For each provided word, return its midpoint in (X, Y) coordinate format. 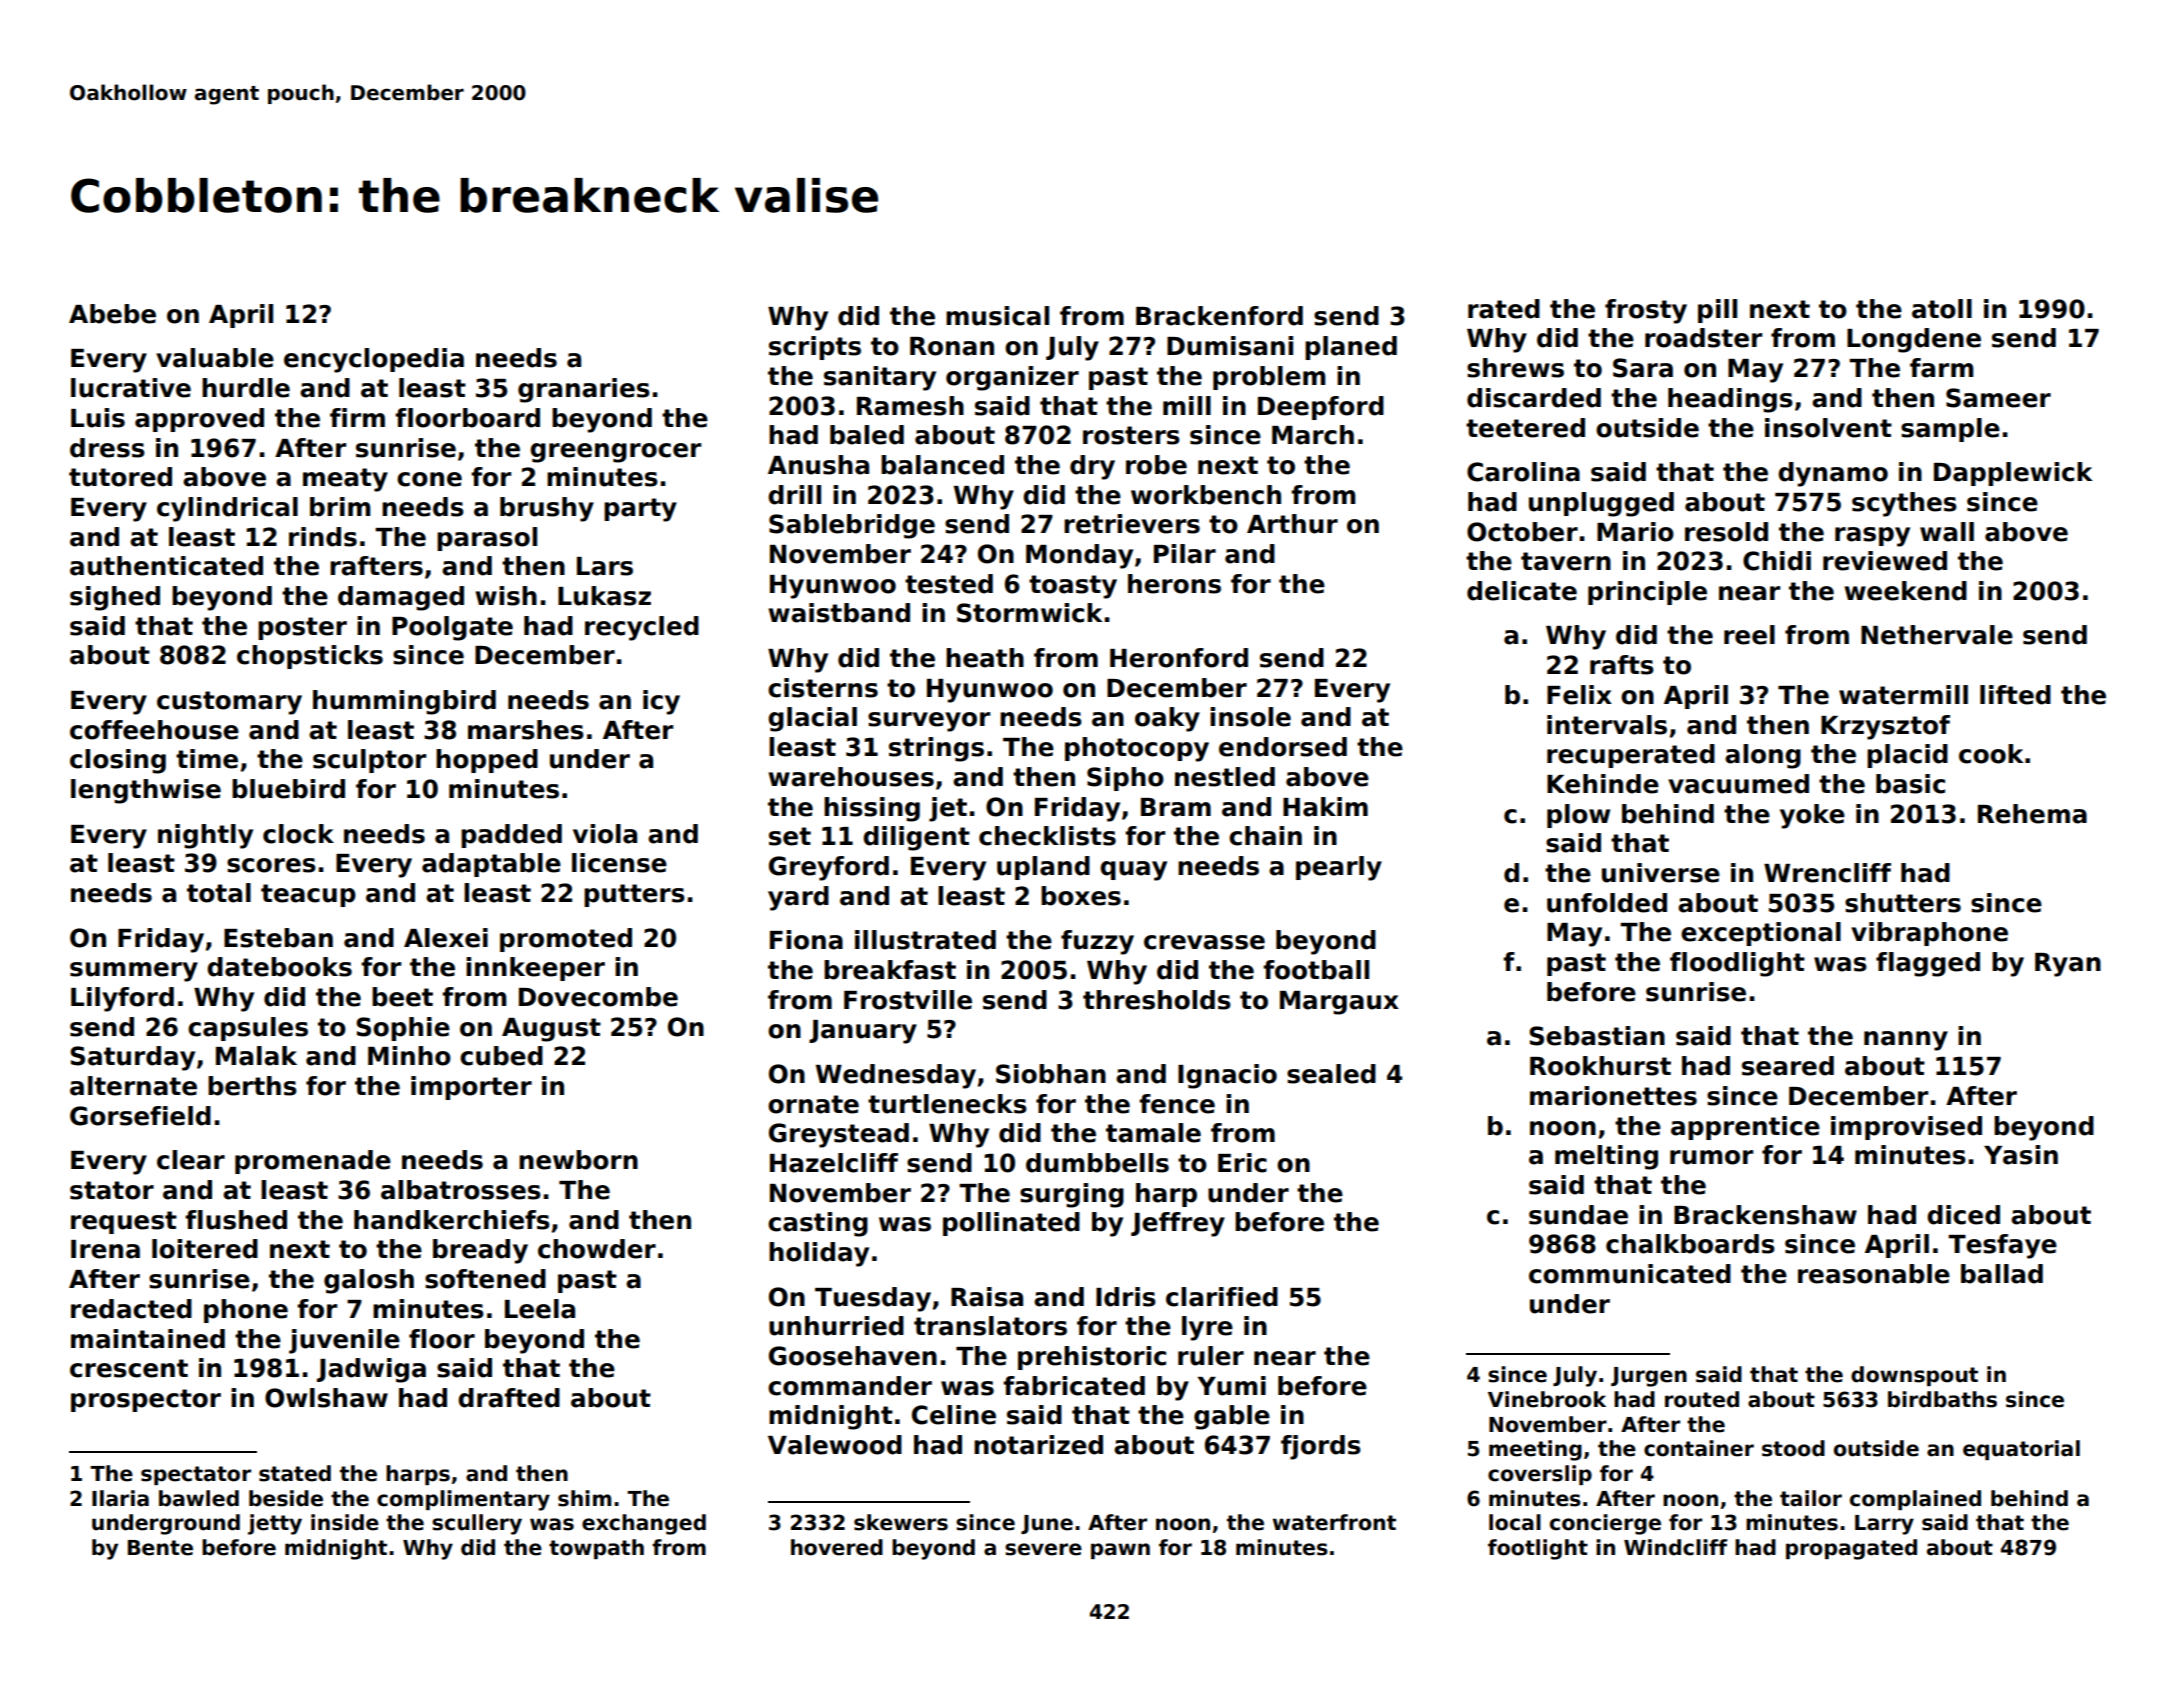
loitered (205, 1249)
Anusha (818, 465)
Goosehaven (853, 1356)
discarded (1534, 398)
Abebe (112, 314)
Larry (1884, 1525)
